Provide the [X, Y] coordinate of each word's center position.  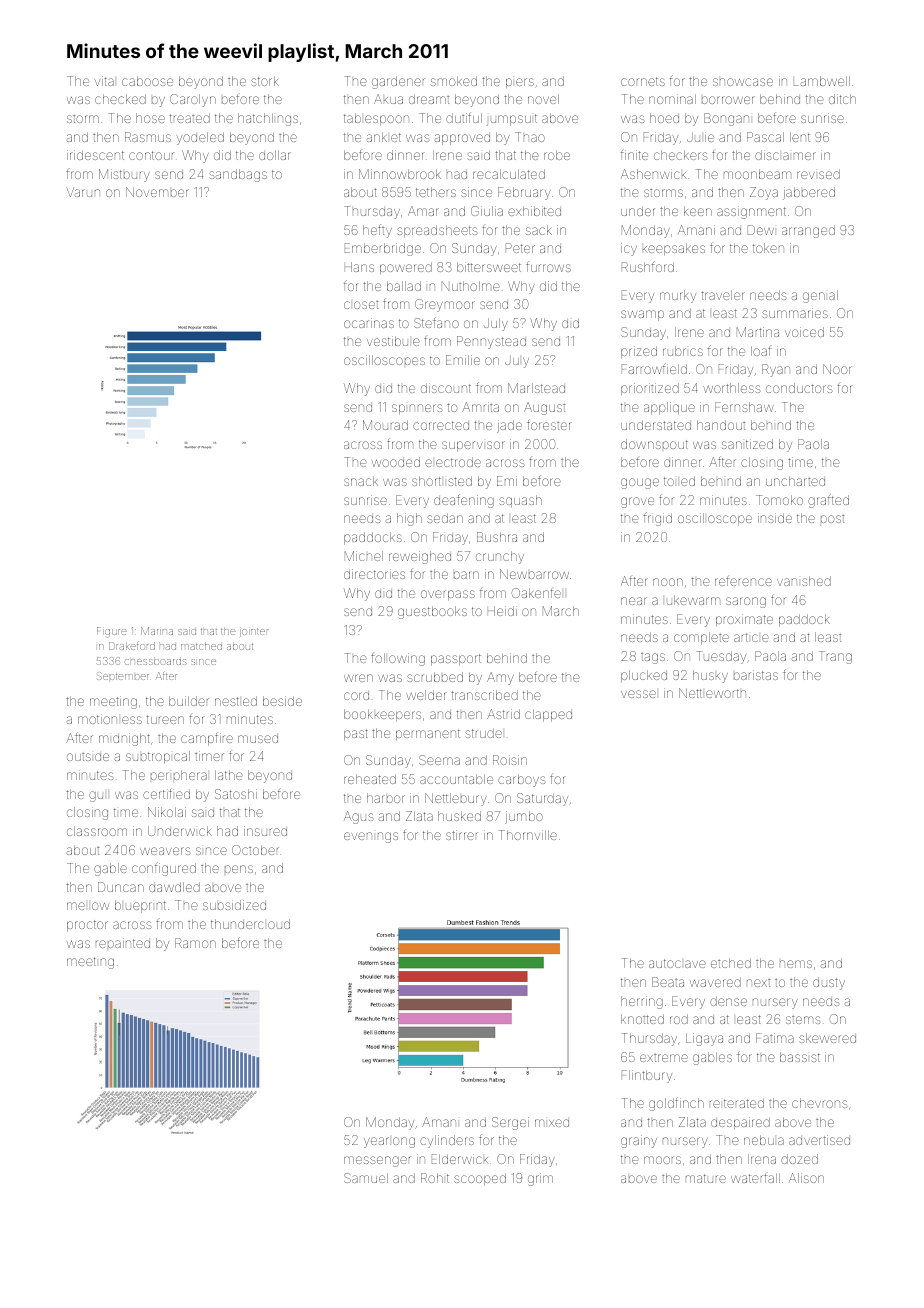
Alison [806, 1178]
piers [520, 83]
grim [540, 1179]
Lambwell [822, 81]
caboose [147, 81]
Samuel [366, 1178]
